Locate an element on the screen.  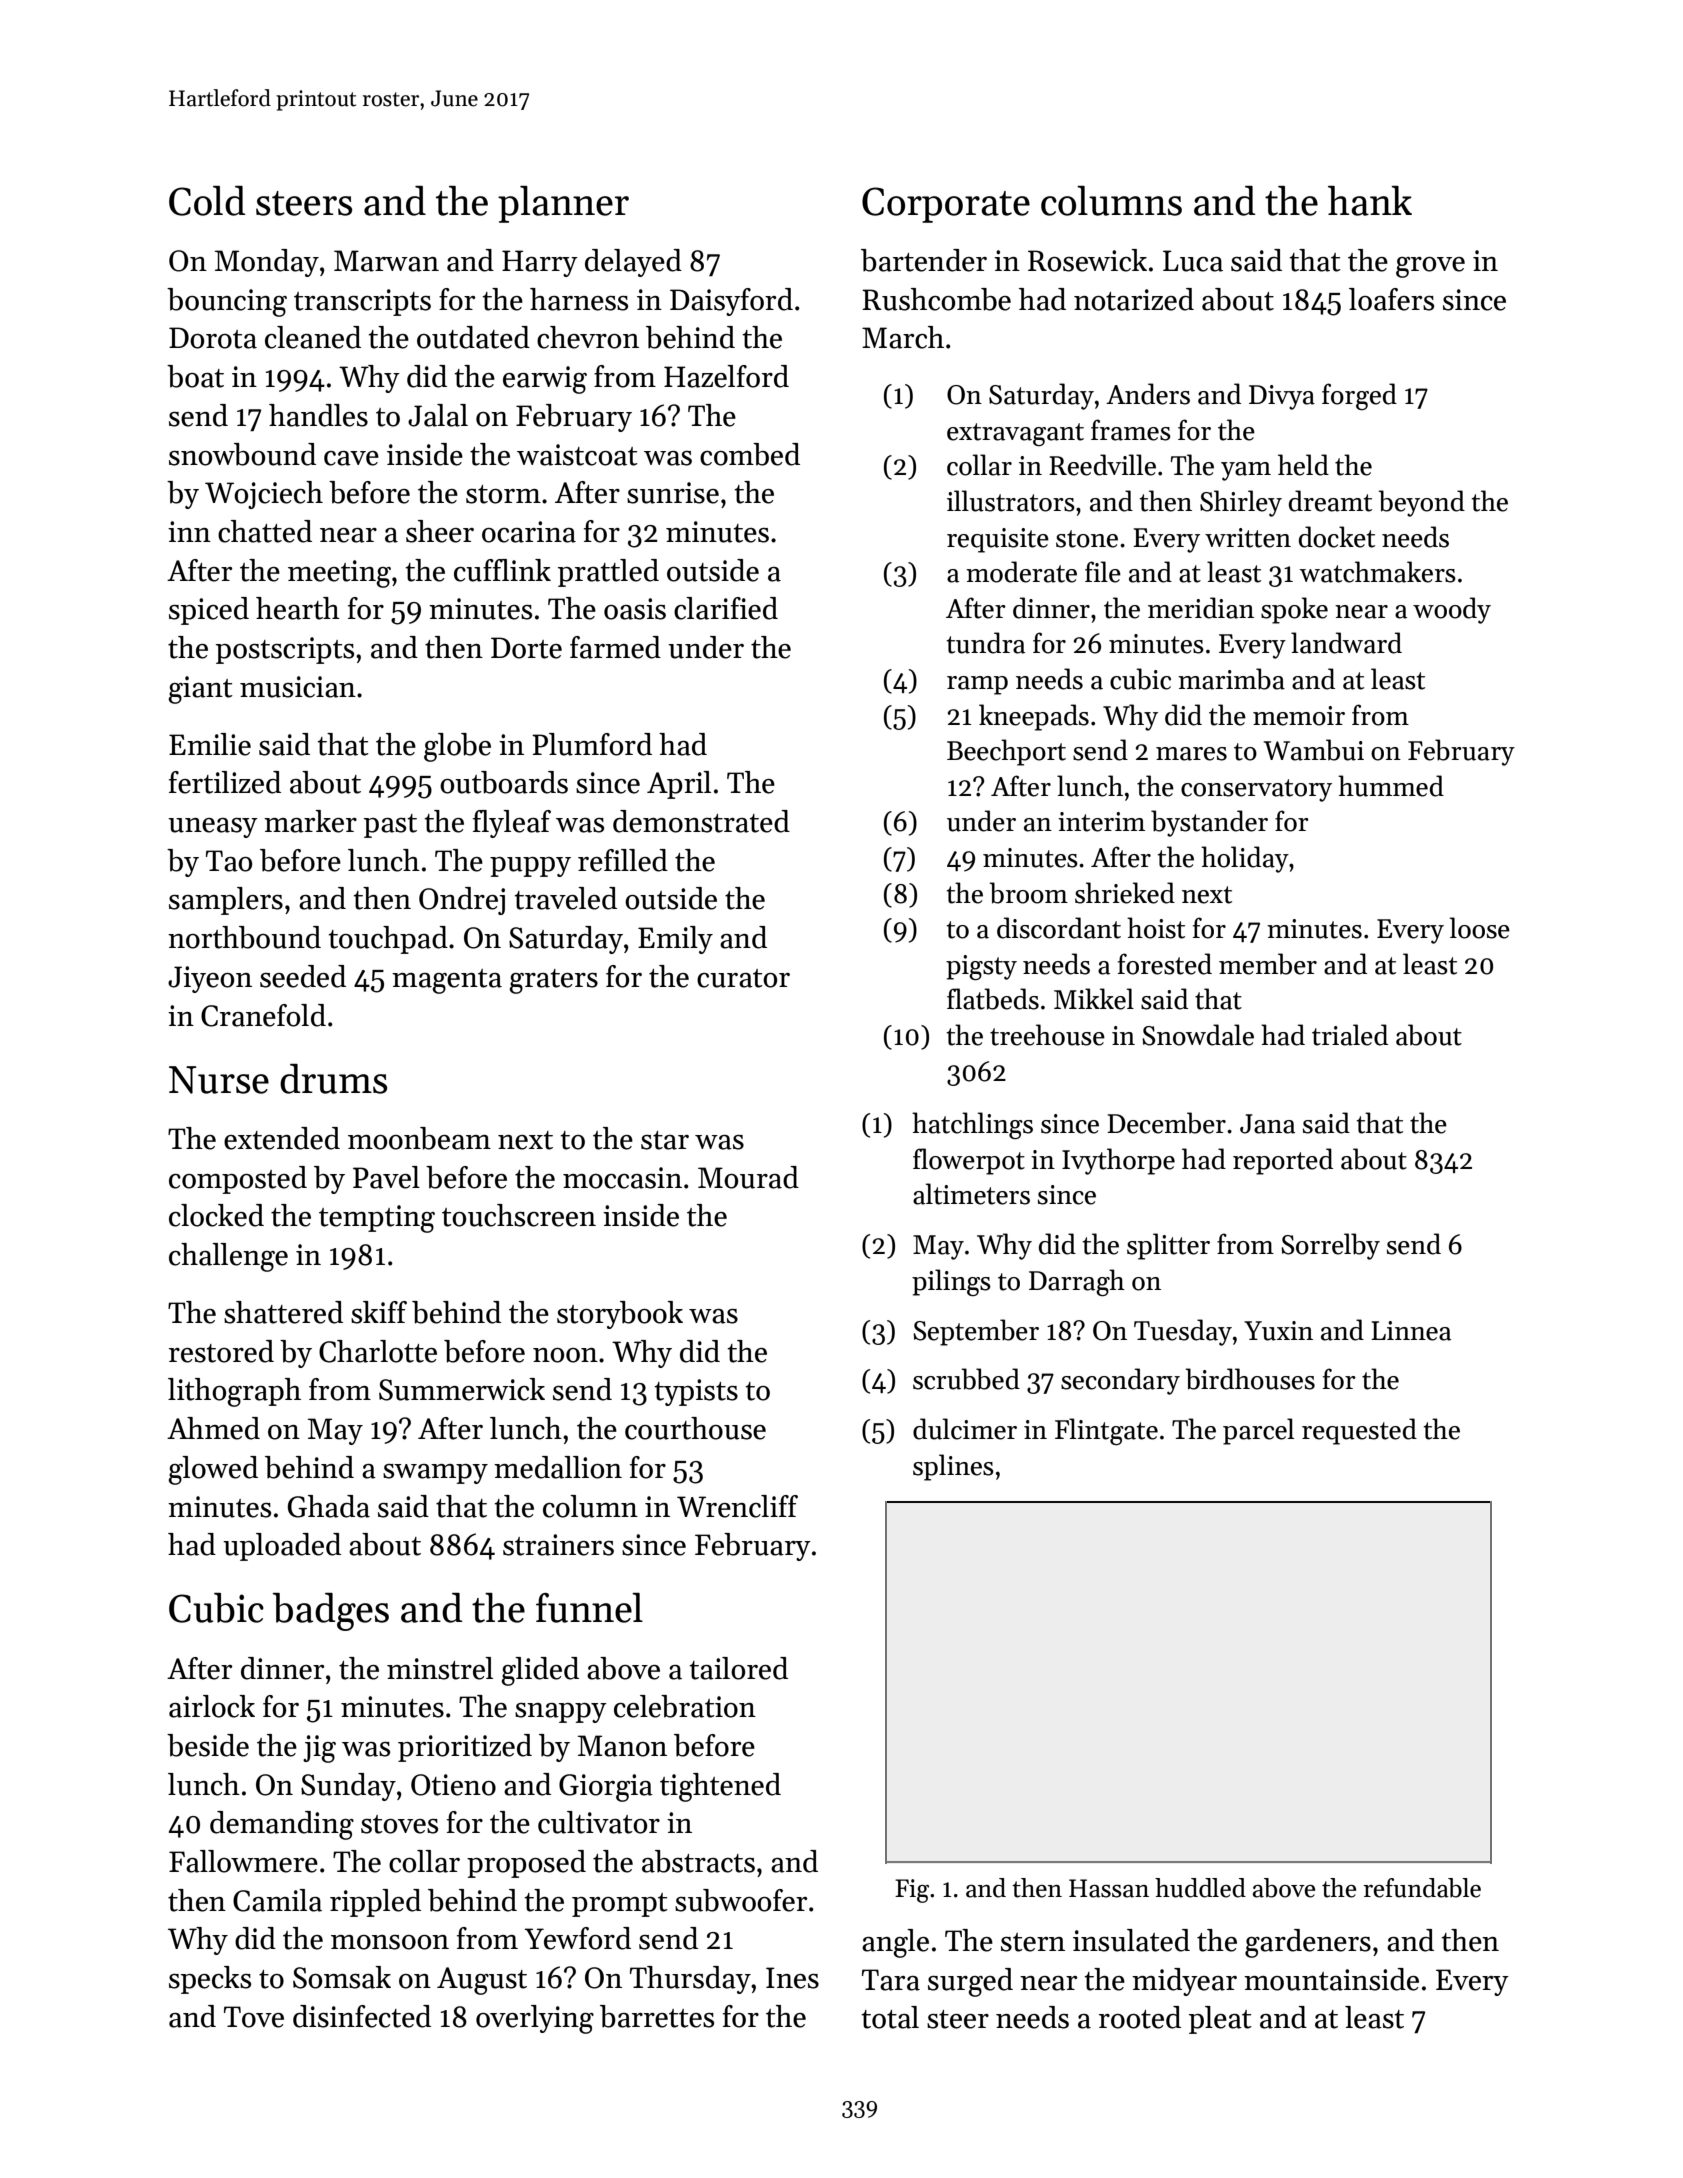
pleat is located at coordinates (1220, 2020).
